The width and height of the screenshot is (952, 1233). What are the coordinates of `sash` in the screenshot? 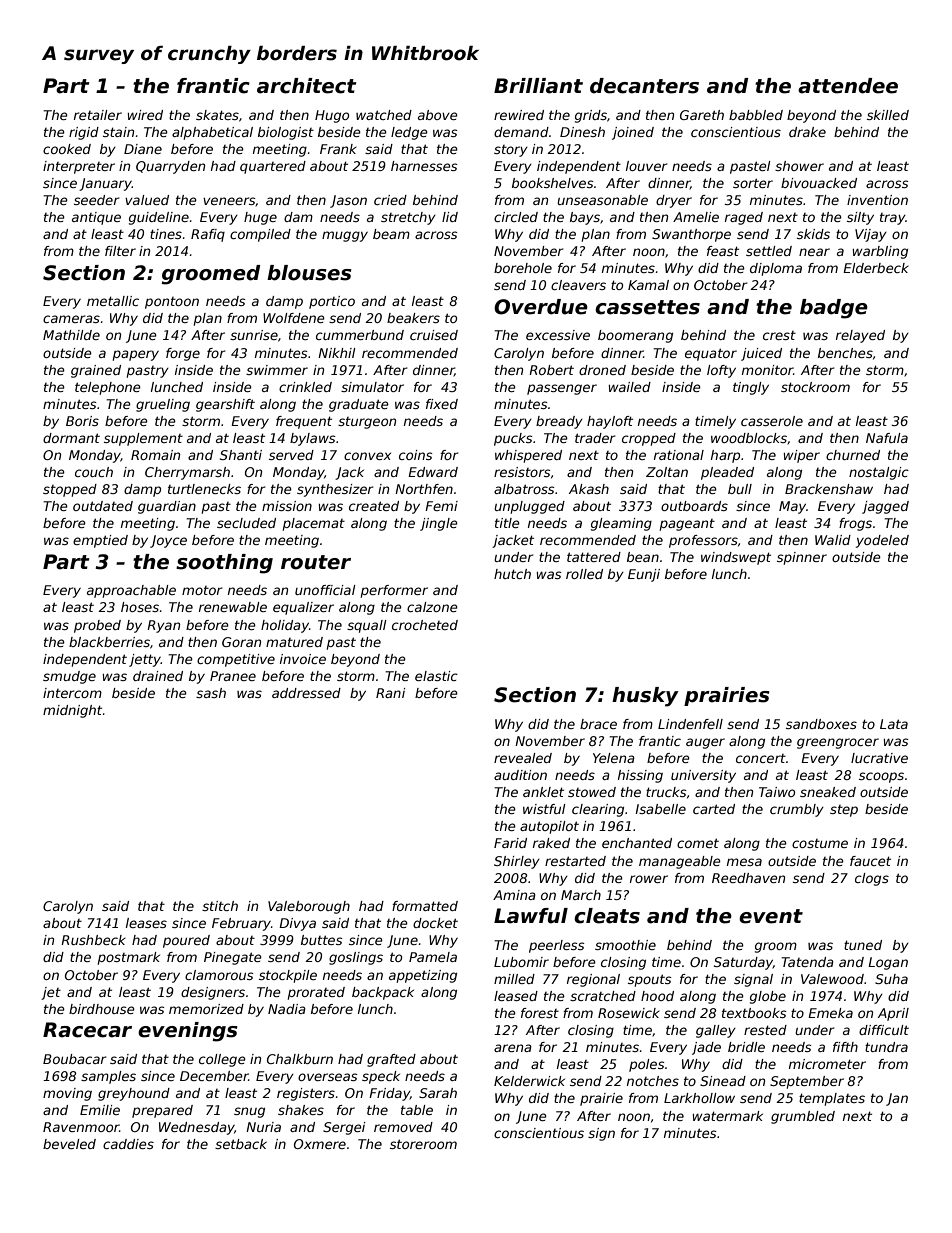 It's located at (211, 693).
